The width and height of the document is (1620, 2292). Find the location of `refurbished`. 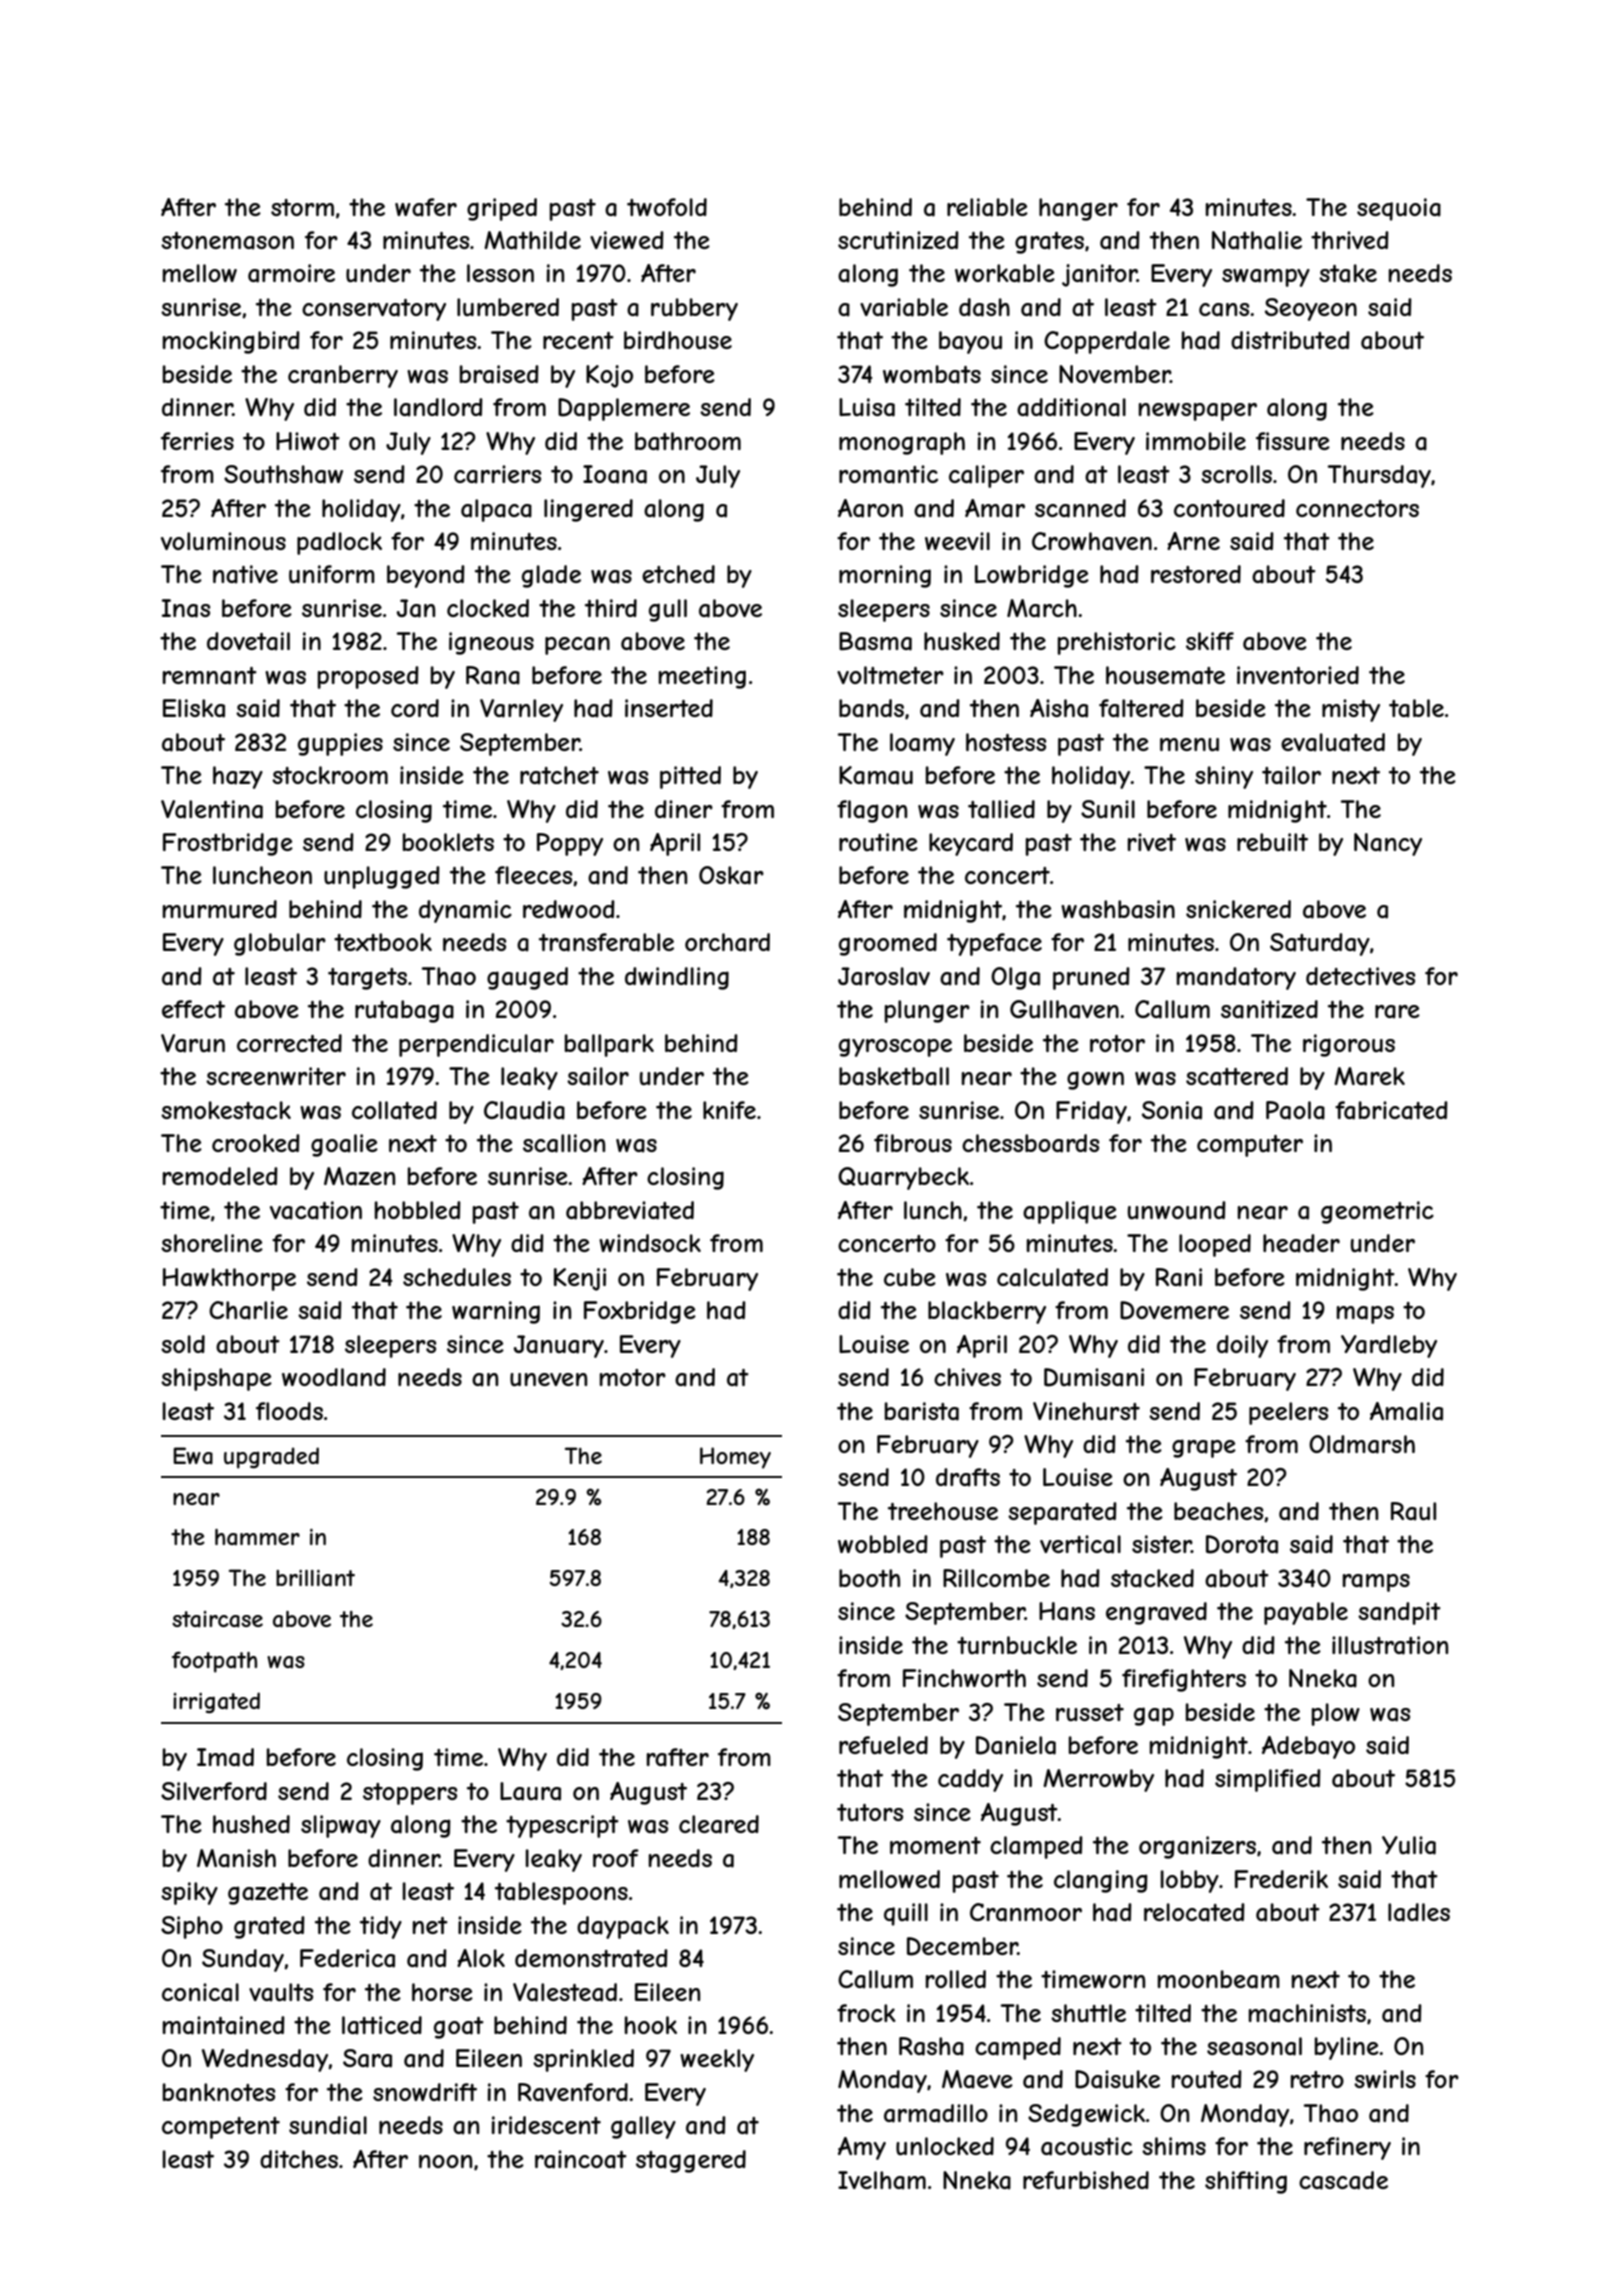

refurbished is located at coordinates (1086, 2180).
